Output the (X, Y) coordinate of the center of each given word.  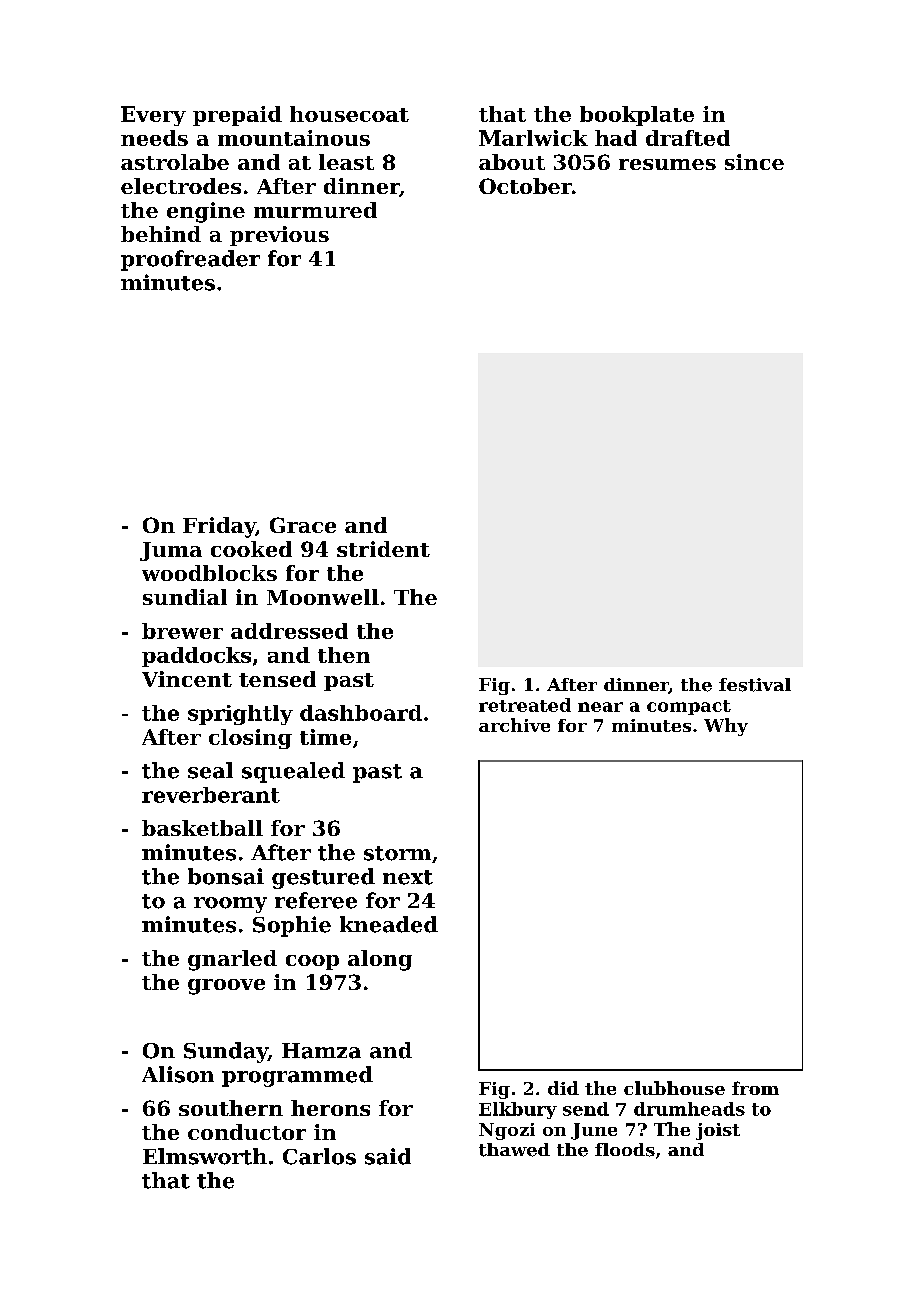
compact (689, 707)
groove (226, 987)
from (755, 1088)
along (380, 960)
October (525, 186)
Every (153, 116)
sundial (185, 597)
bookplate (637, 116)
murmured (315, 210)
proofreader (190, 260)
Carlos (319, 1156)
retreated (525, 705)
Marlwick (533, 138)
